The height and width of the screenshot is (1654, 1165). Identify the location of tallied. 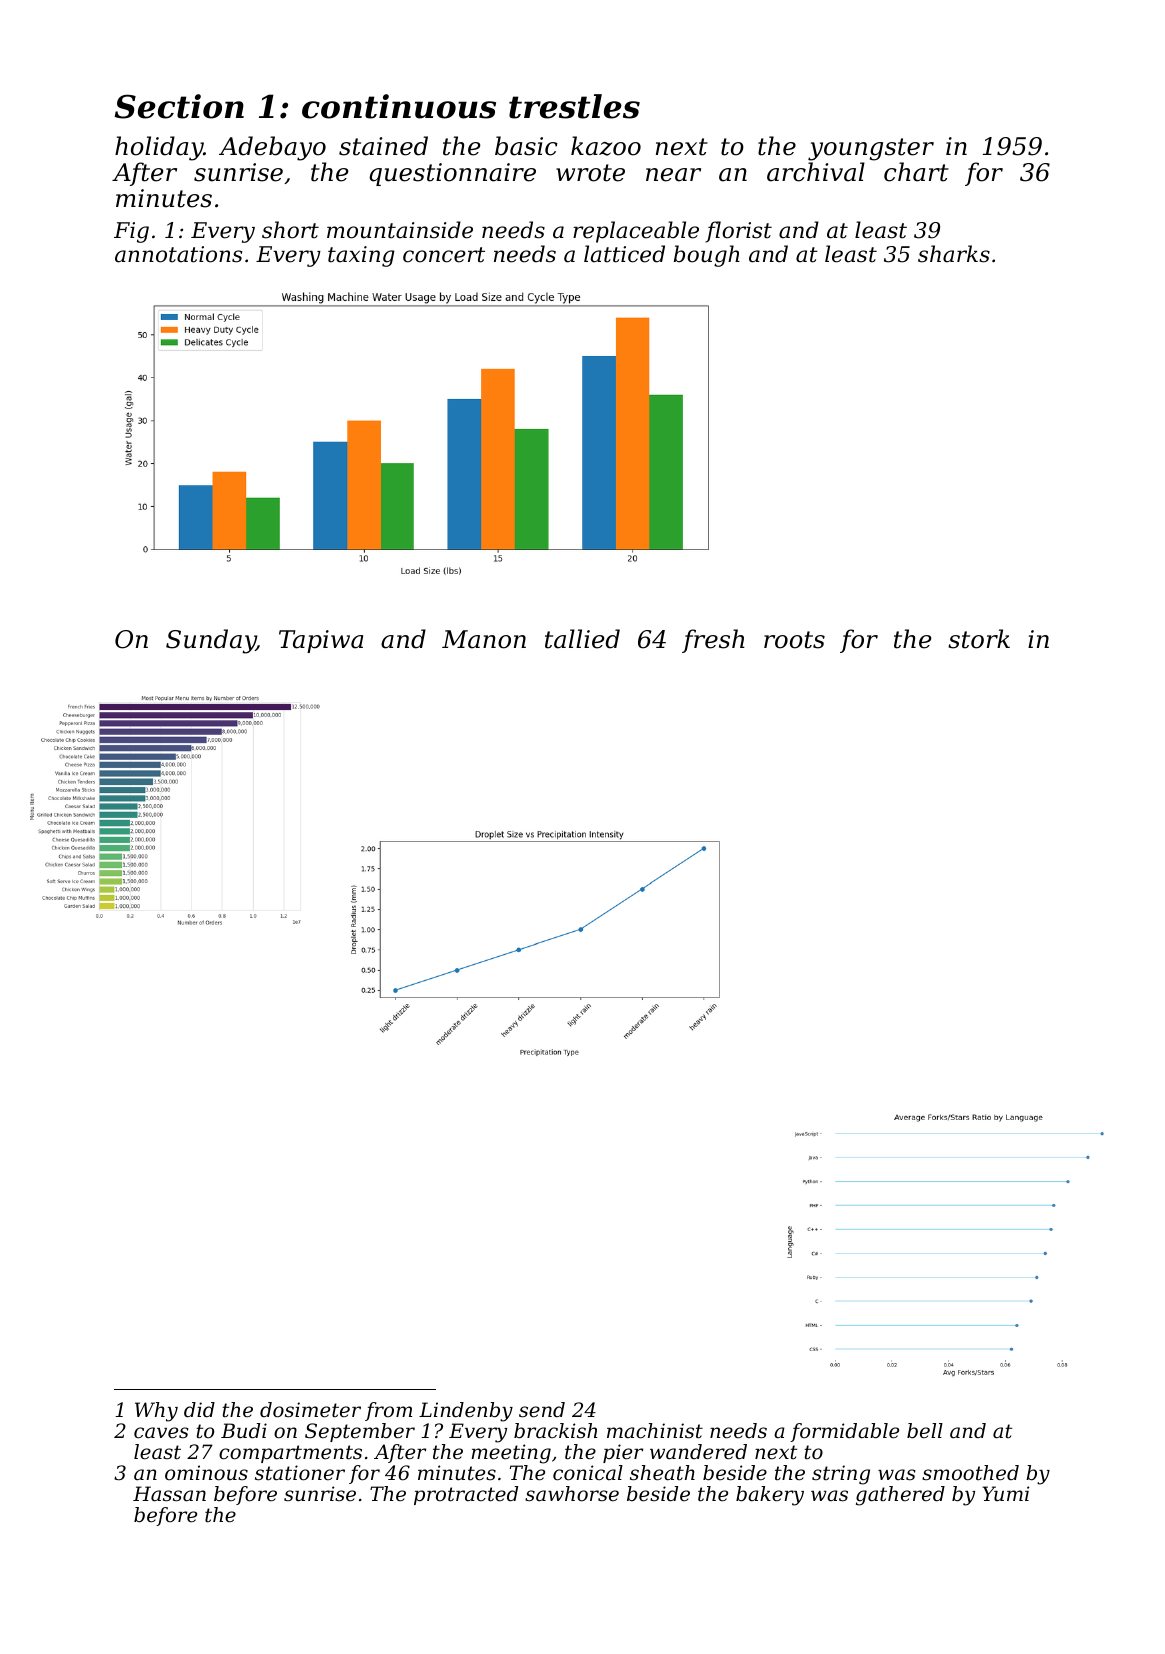
(582, 639).
